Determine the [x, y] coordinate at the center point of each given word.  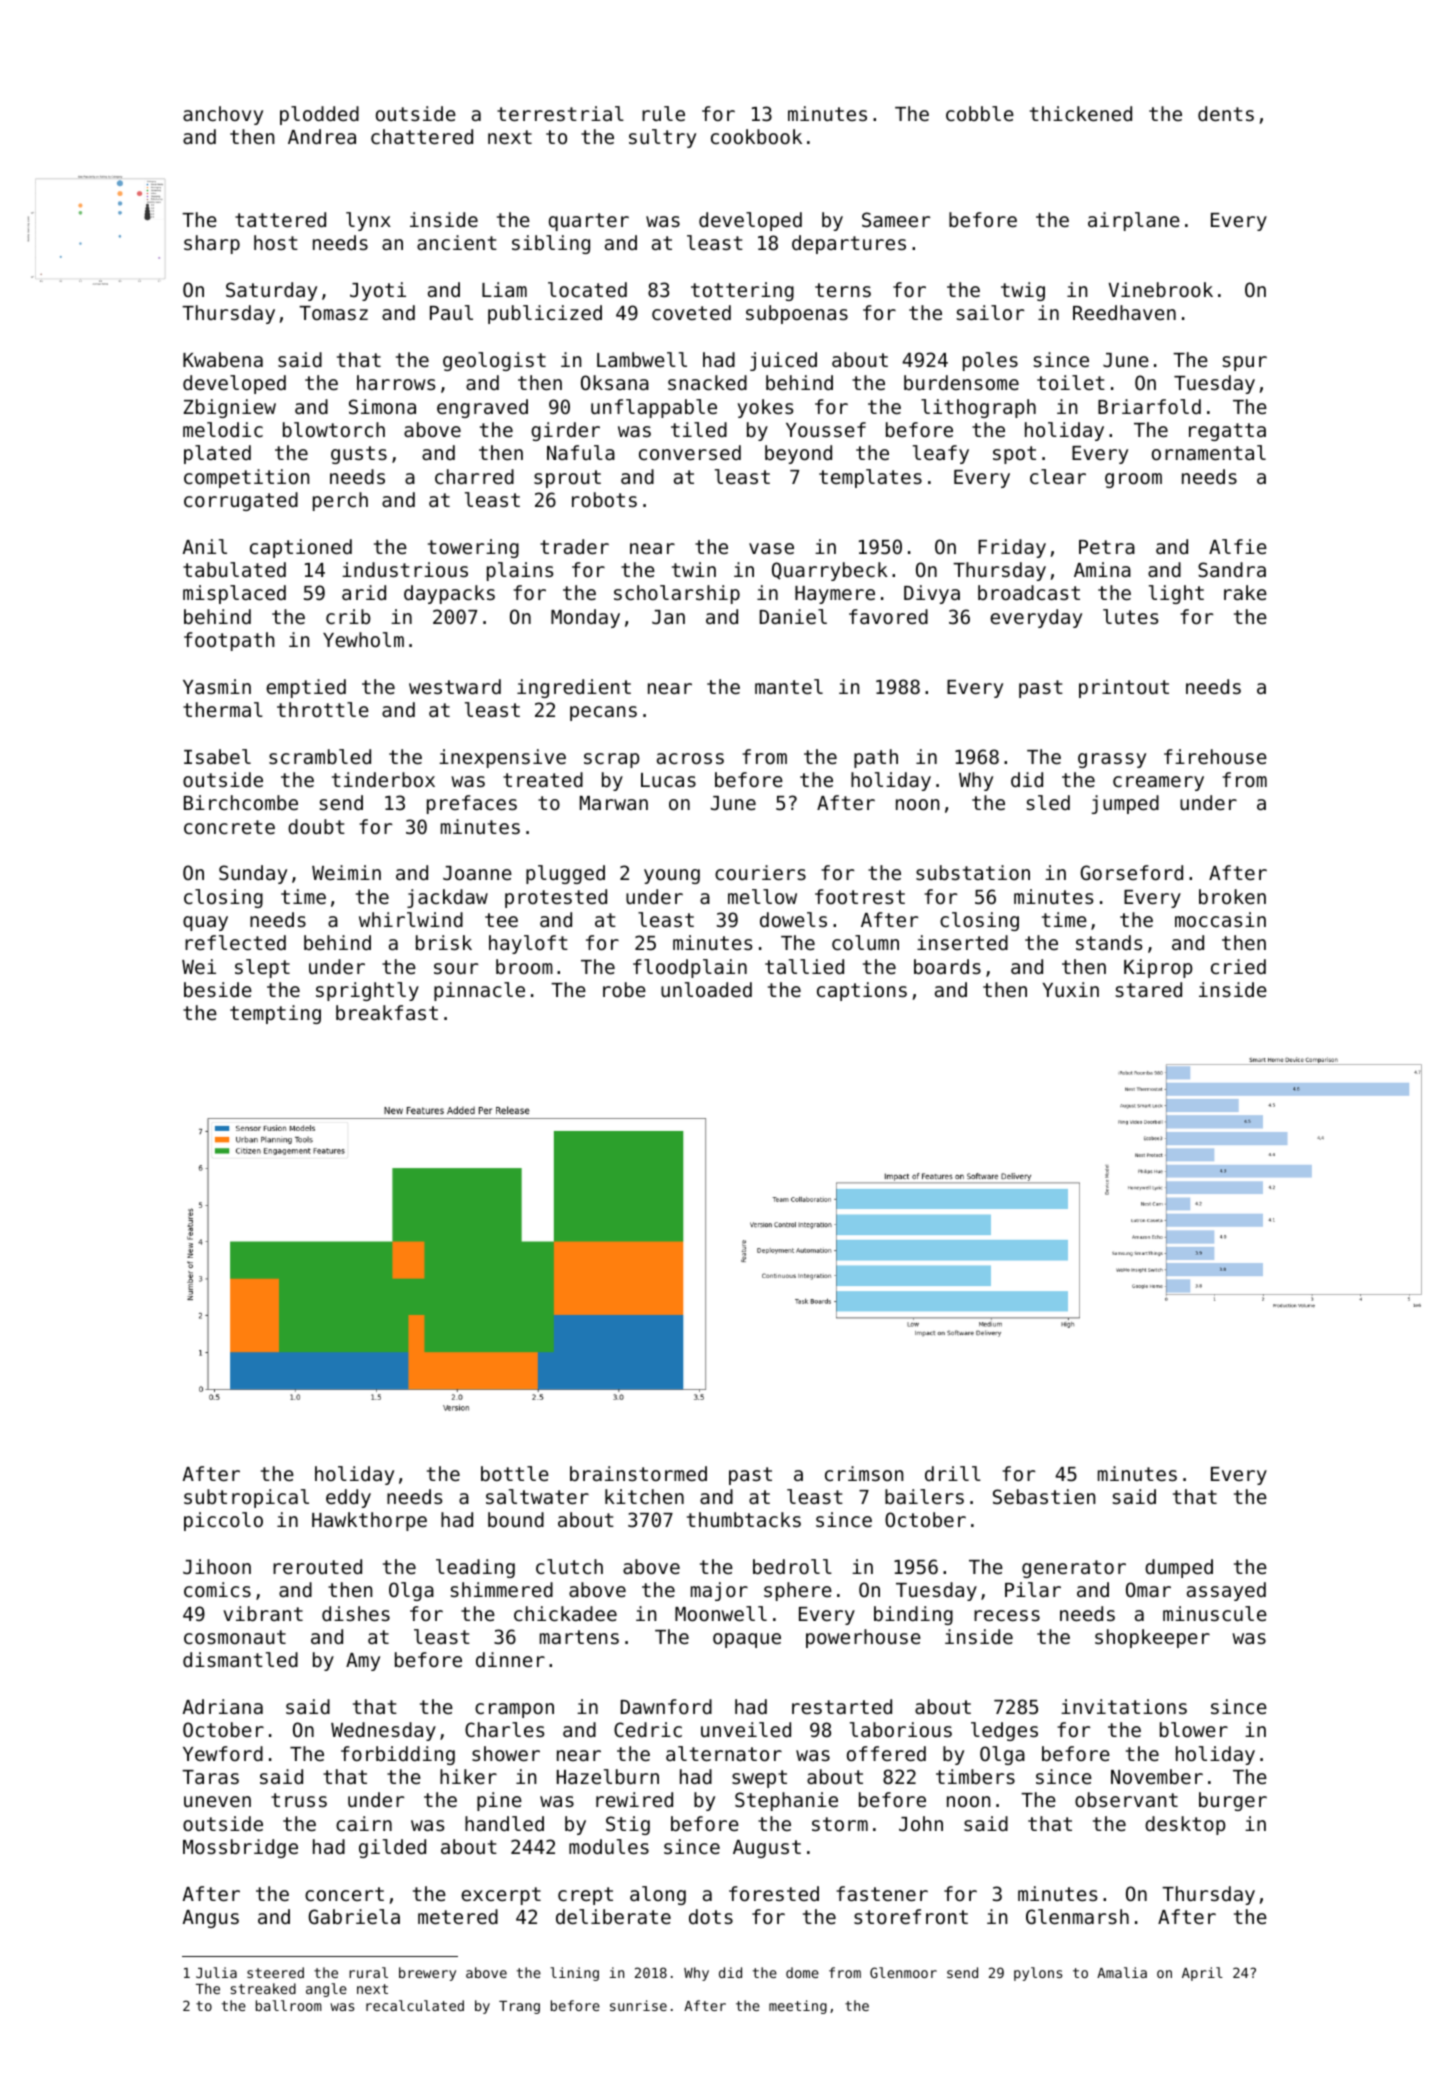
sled [1048, 802]
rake [1245, 592]
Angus [211, 1919]
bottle [515, 1473]
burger [1233, 1801]
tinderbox [383, 779]
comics [217, 1589]
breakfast [387, 1012]
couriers [760, 872]
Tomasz [333, 313]
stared [1149, 989]
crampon [514, 1710]
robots [604, 499]
